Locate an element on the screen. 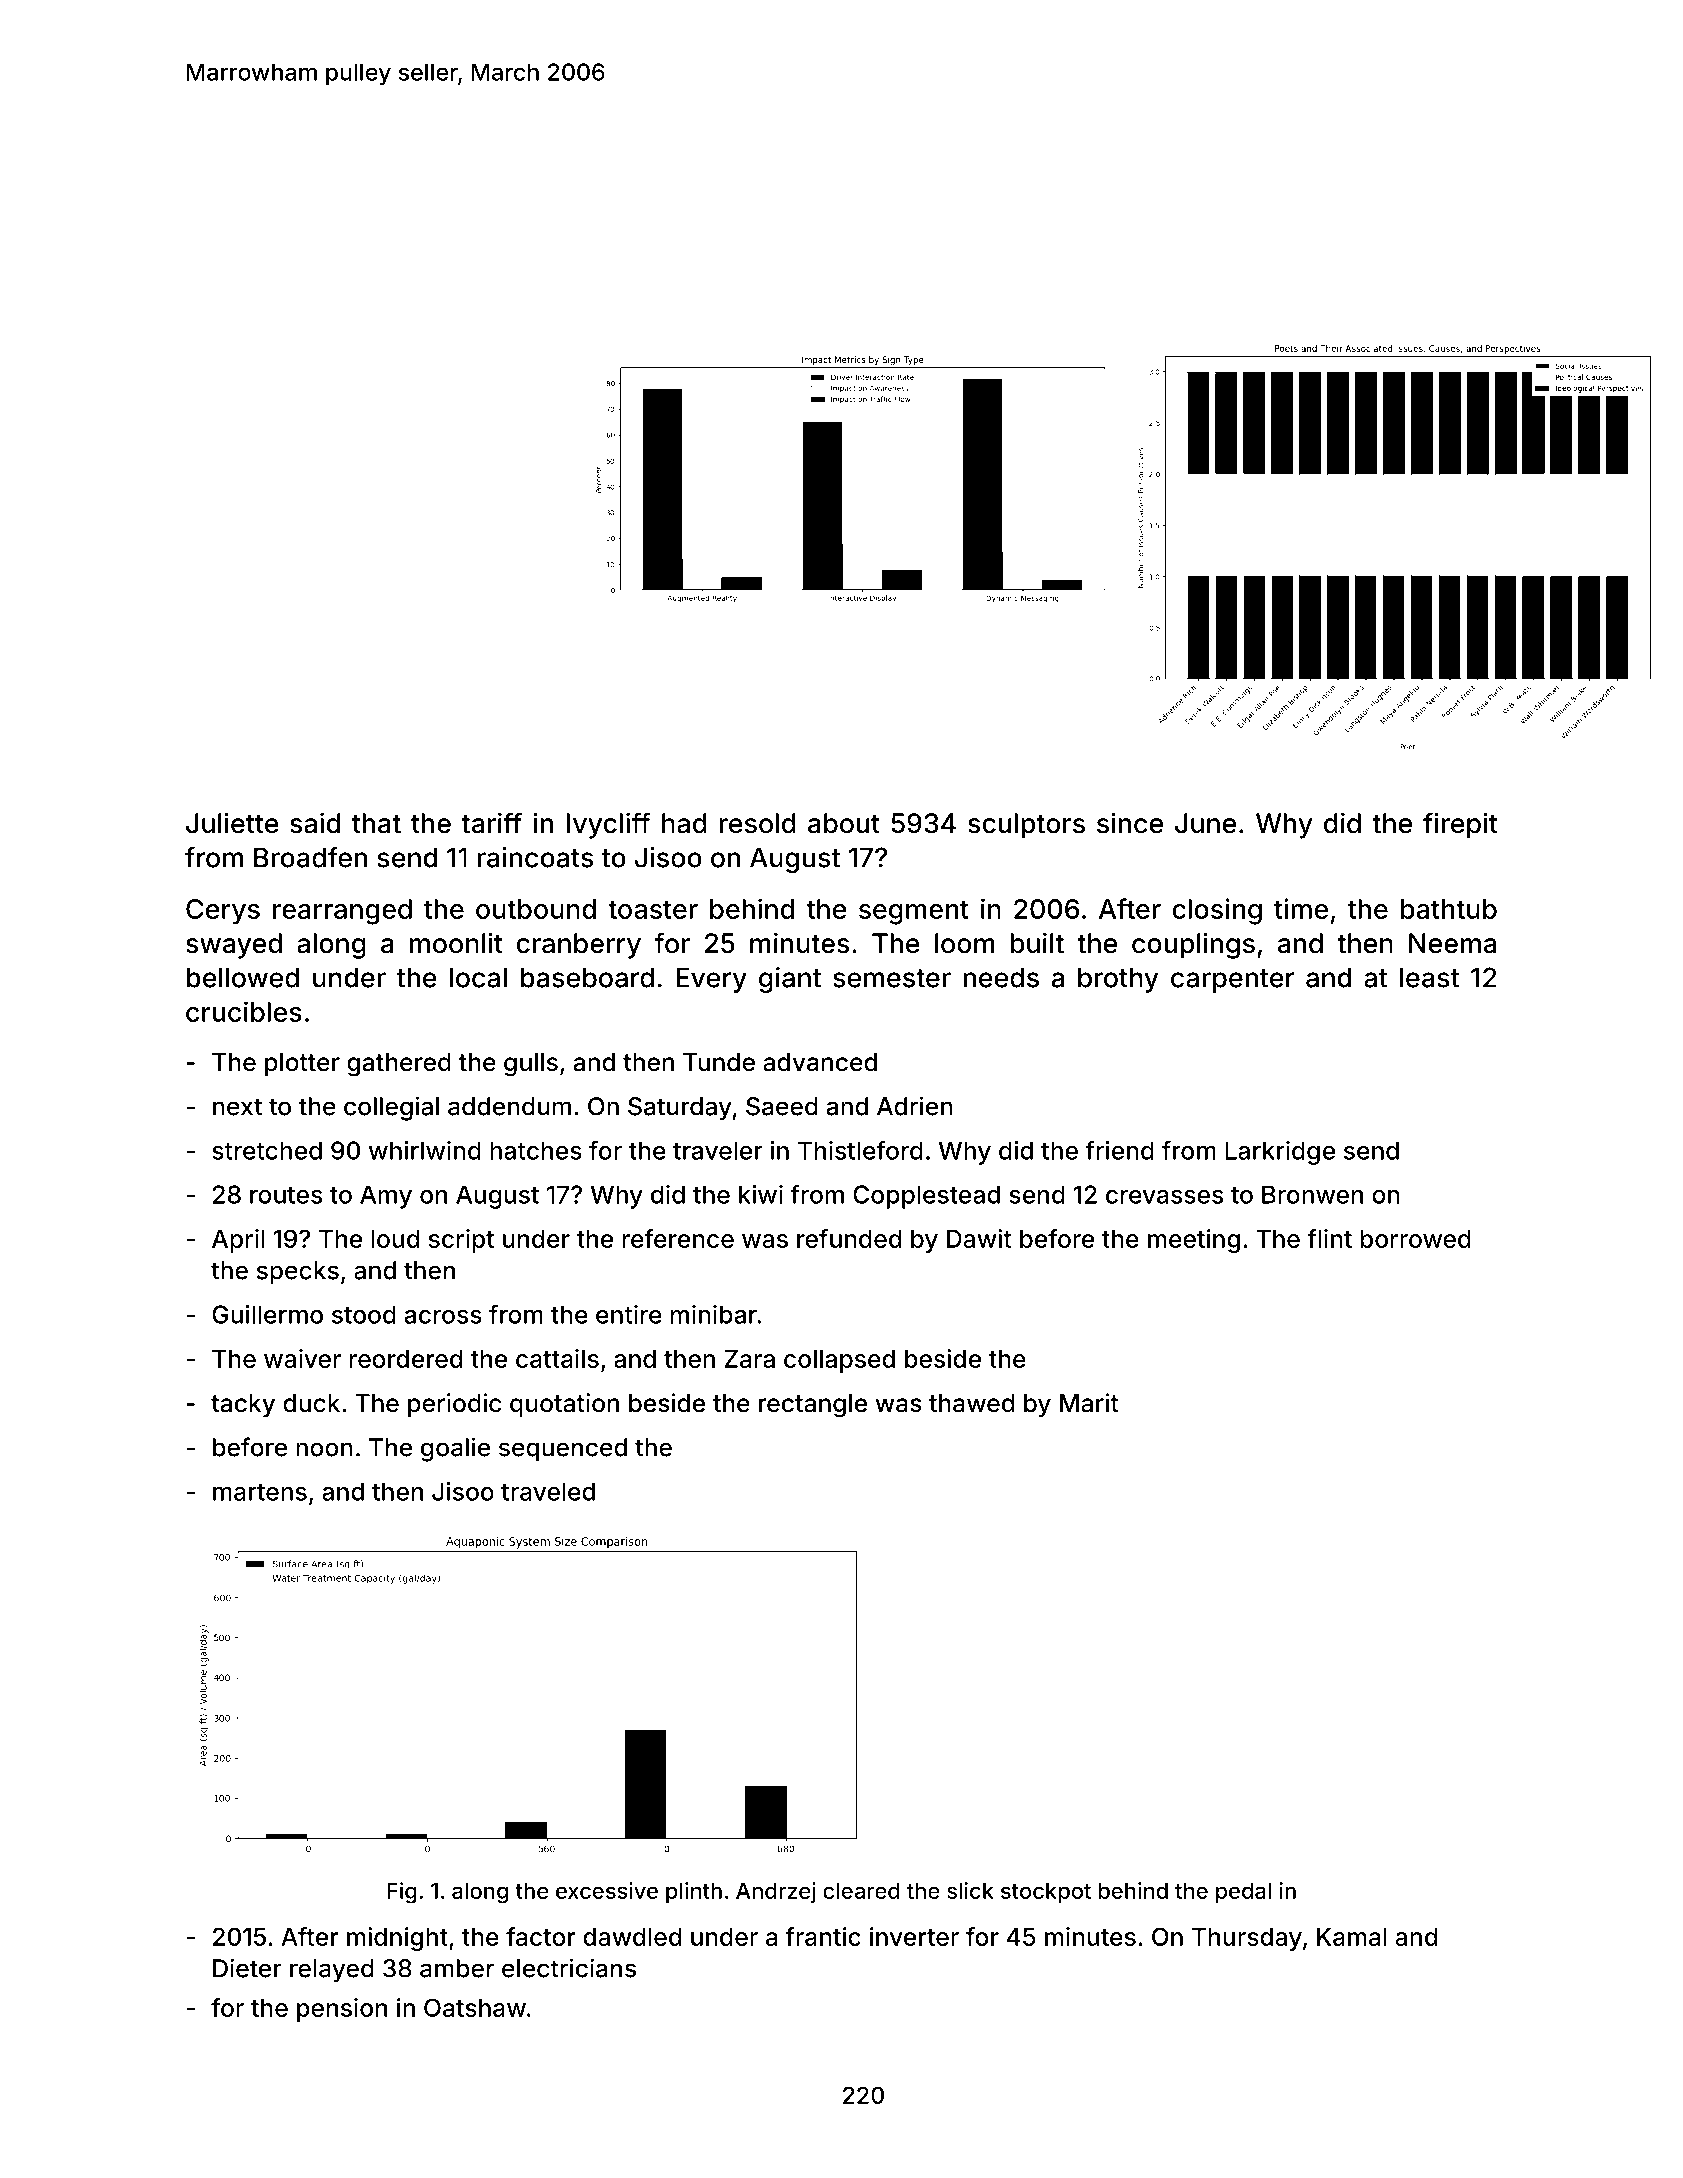 The image size is (1683, 2178). about is located at coordinates (844, 823).
